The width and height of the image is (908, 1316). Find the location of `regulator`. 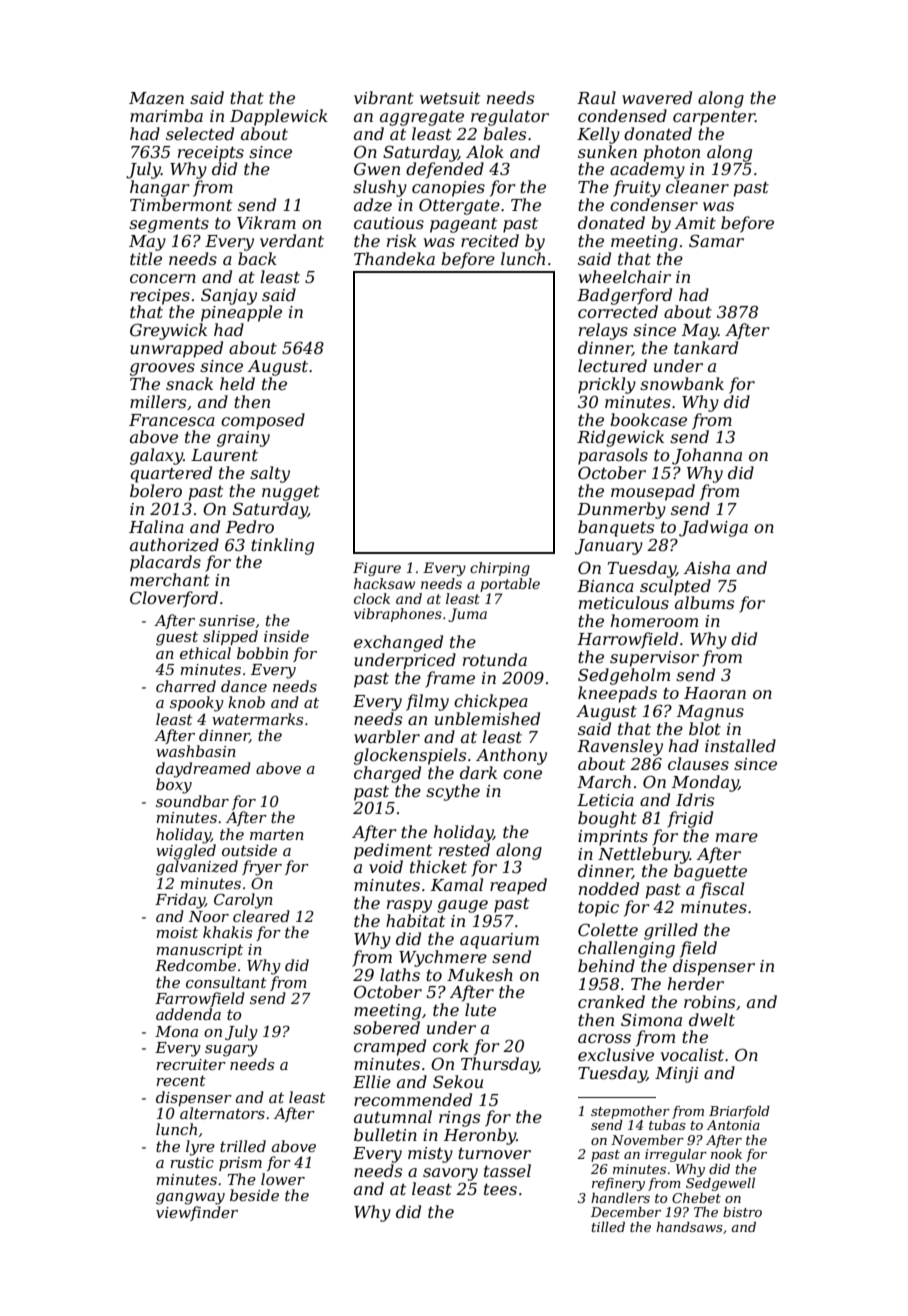

regulator is located at coordinates (510, 117).
